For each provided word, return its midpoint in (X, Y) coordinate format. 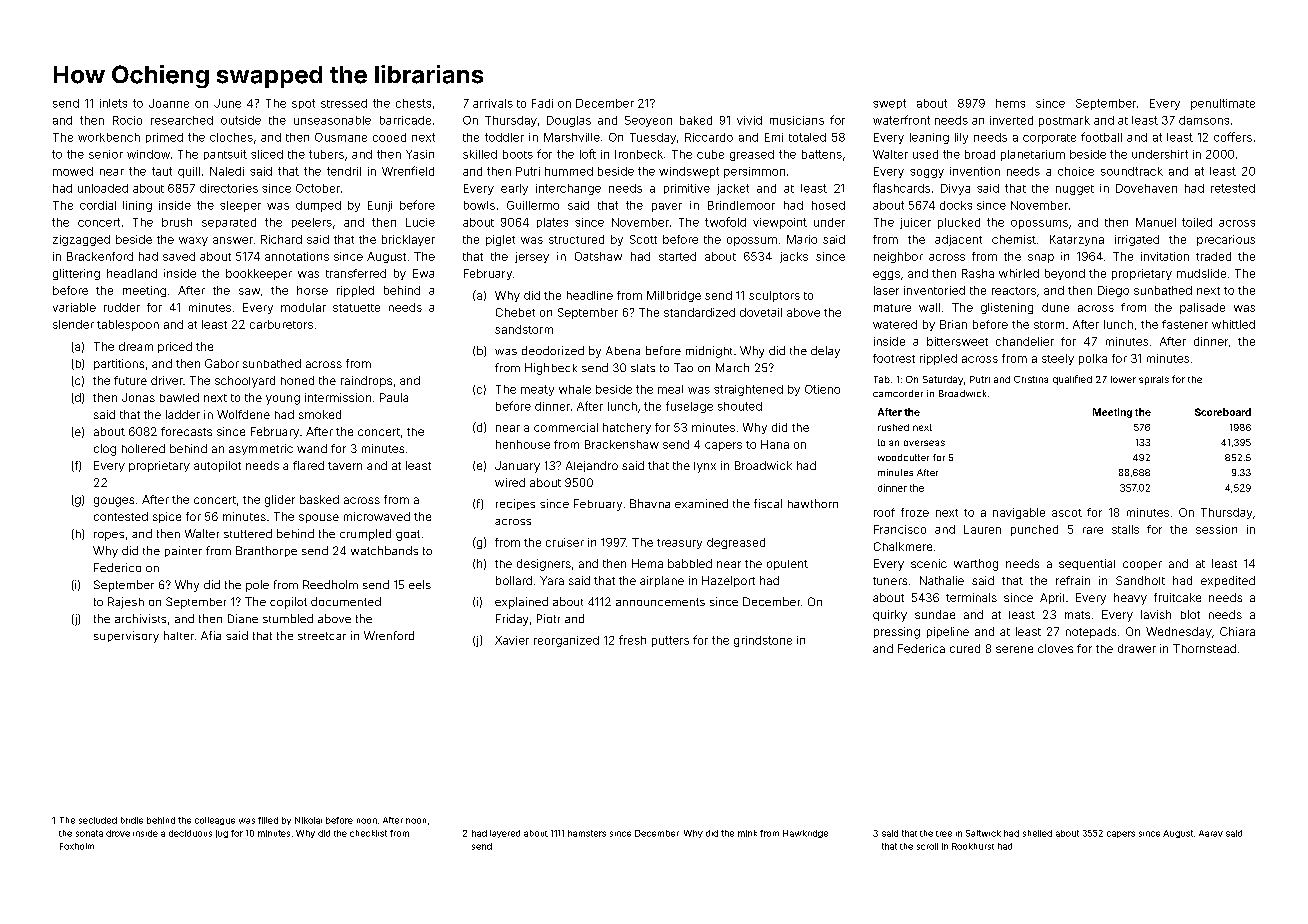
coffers (1233, 137)
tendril (344, 171)
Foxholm (77, 846)
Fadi (542, 103)
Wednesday (1179, 632)
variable (74, 307)
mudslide (1201, 273)
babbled (690, 563)
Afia (211, 635)
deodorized (553, 350)
